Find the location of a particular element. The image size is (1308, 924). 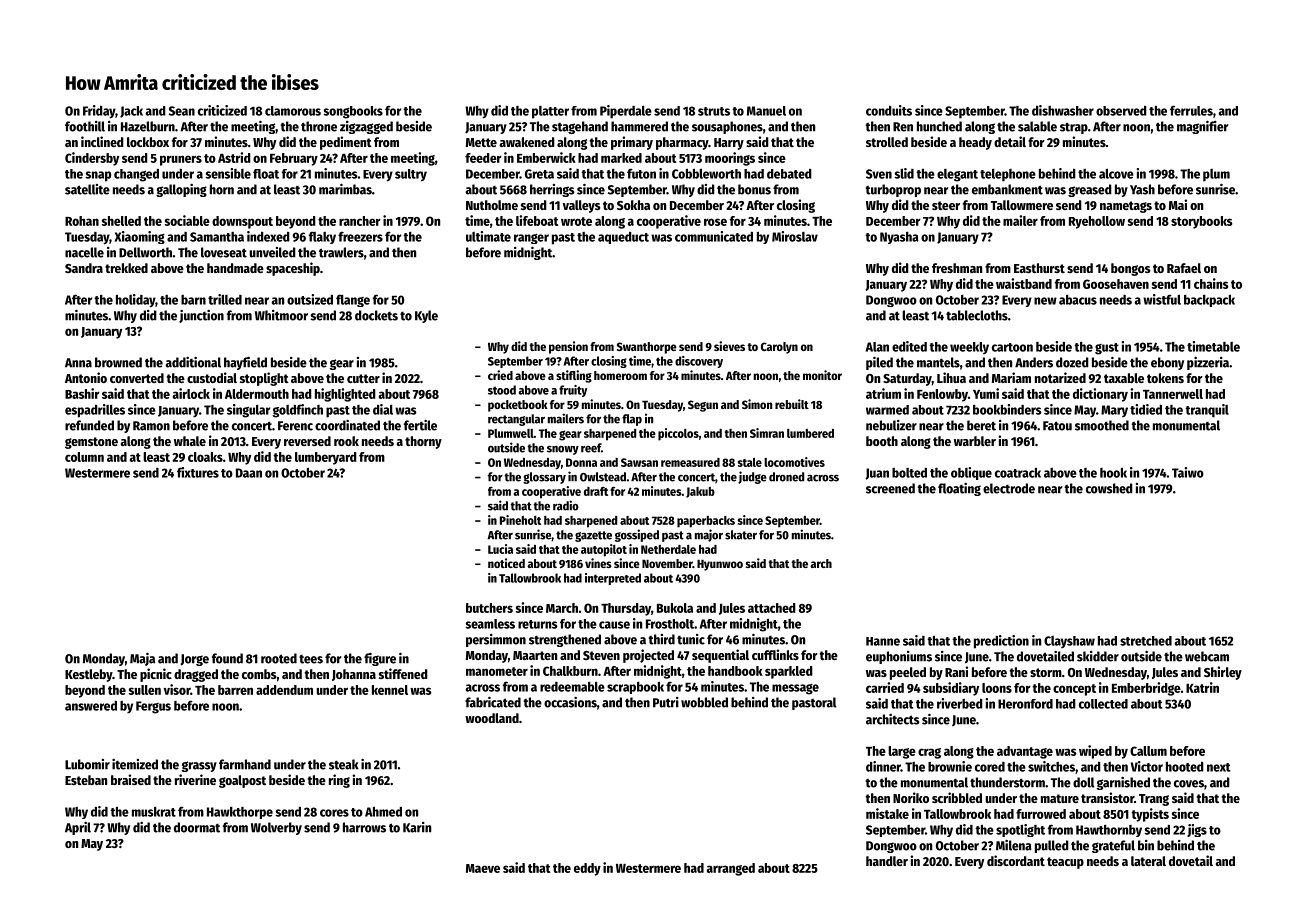

Piperdale is located at coordinates (626, 112).
